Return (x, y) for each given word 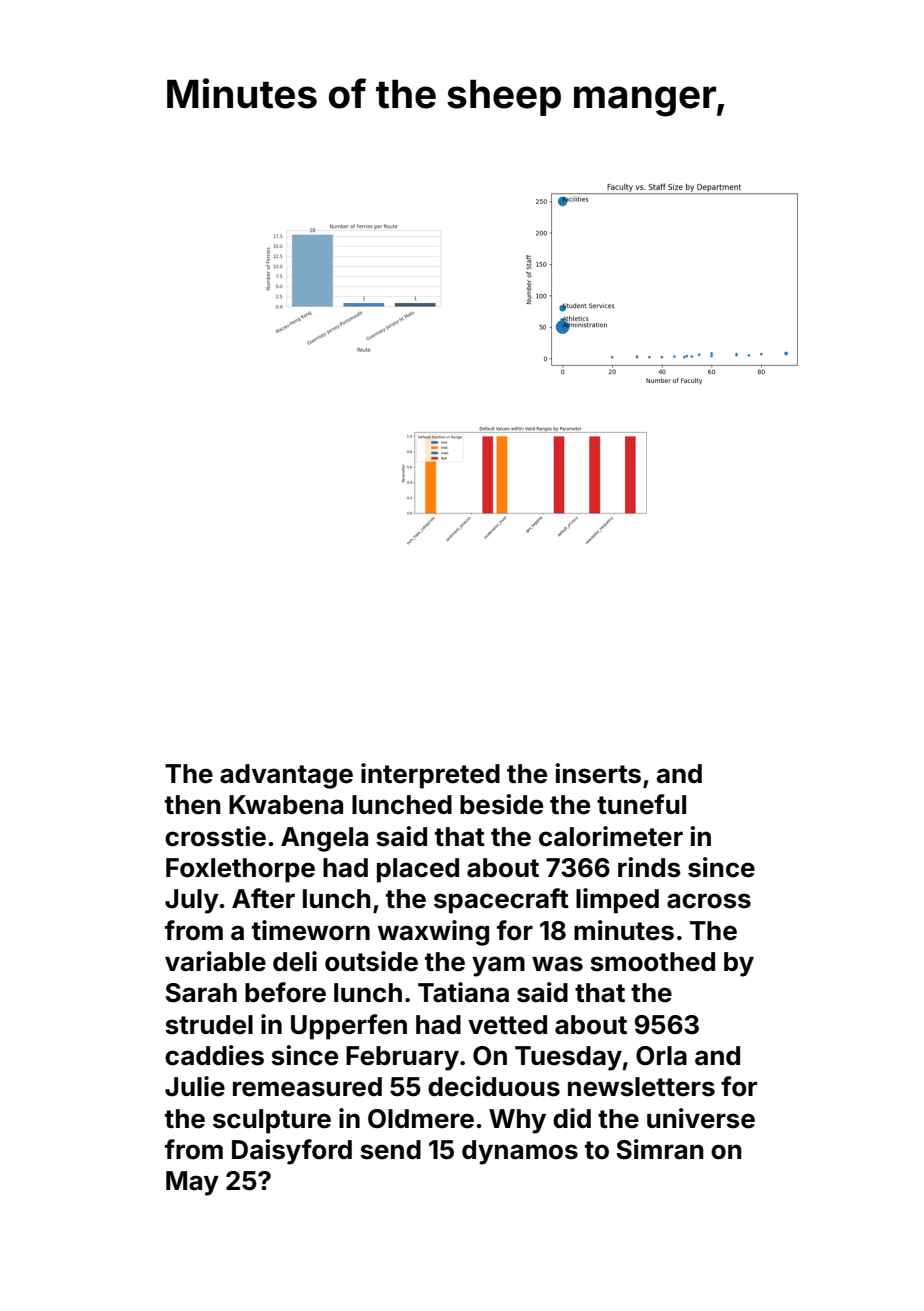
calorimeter (611, 836)
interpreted (430, 776)
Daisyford (292, 1152)
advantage (286, 776)
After (263, 898)
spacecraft (501, 901)
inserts (598, 773)
